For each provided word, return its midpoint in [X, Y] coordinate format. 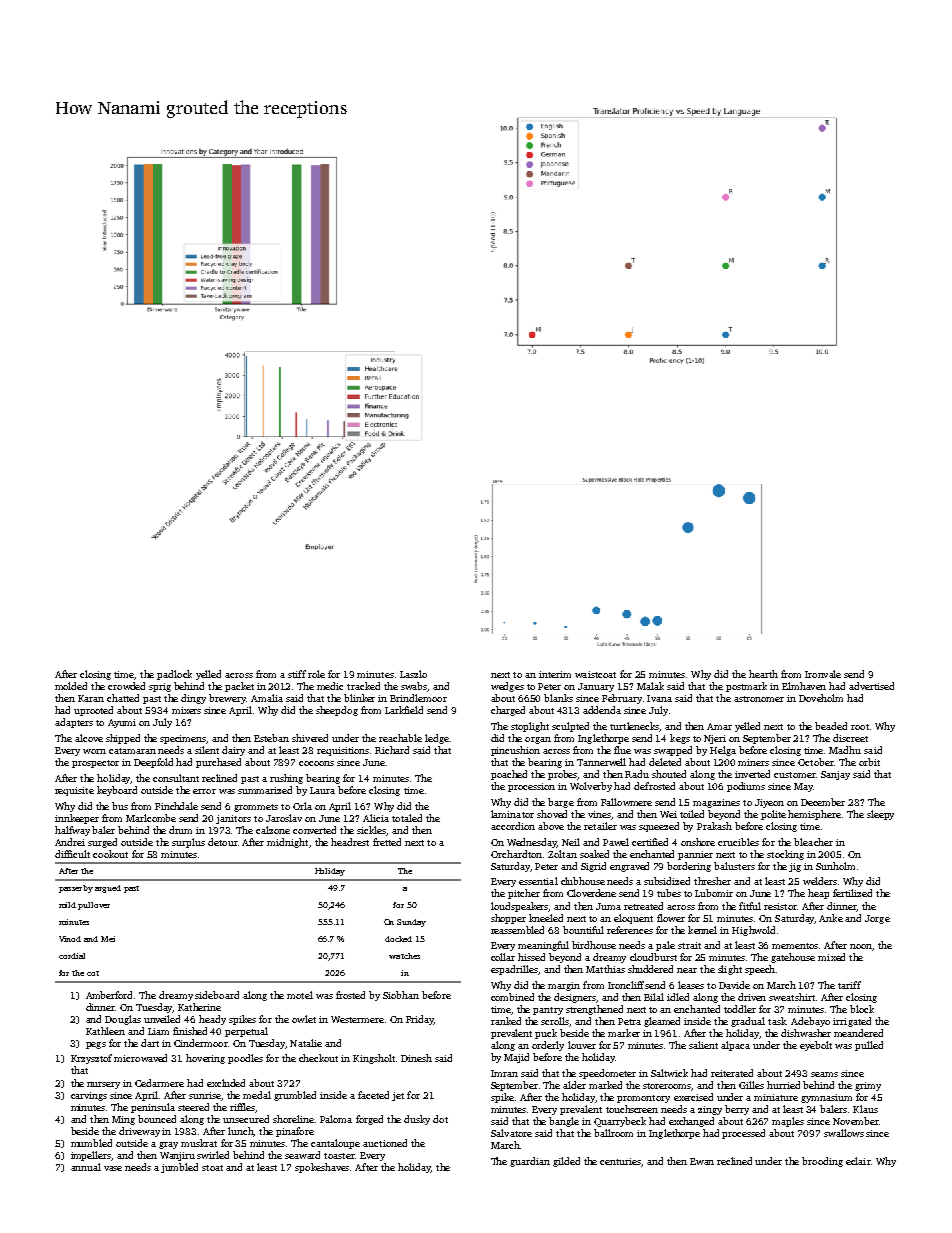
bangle [564, 1122]
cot [93, 973]
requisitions [343, 751]
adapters [74, 723]
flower [671, 918]
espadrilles [514, 970]
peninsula [153, 1108]
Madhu [845, 750]
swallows [844, 1133]
